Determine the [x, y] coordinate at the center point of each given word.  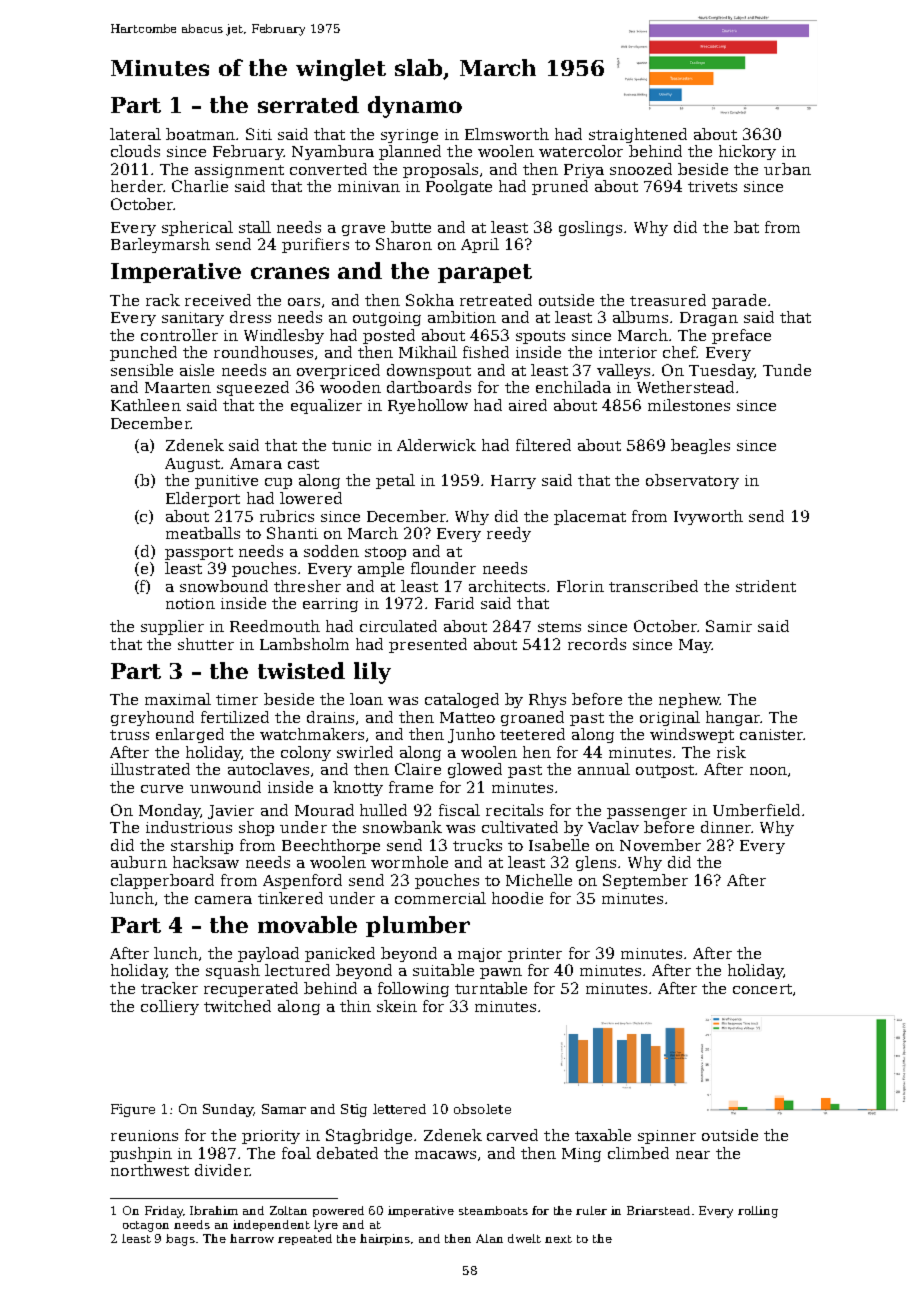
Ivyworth [708, 517]
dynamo [415, 107]
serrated [308, 104]
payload [268, 954]
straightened [638, 135]
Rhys [547, 700]
